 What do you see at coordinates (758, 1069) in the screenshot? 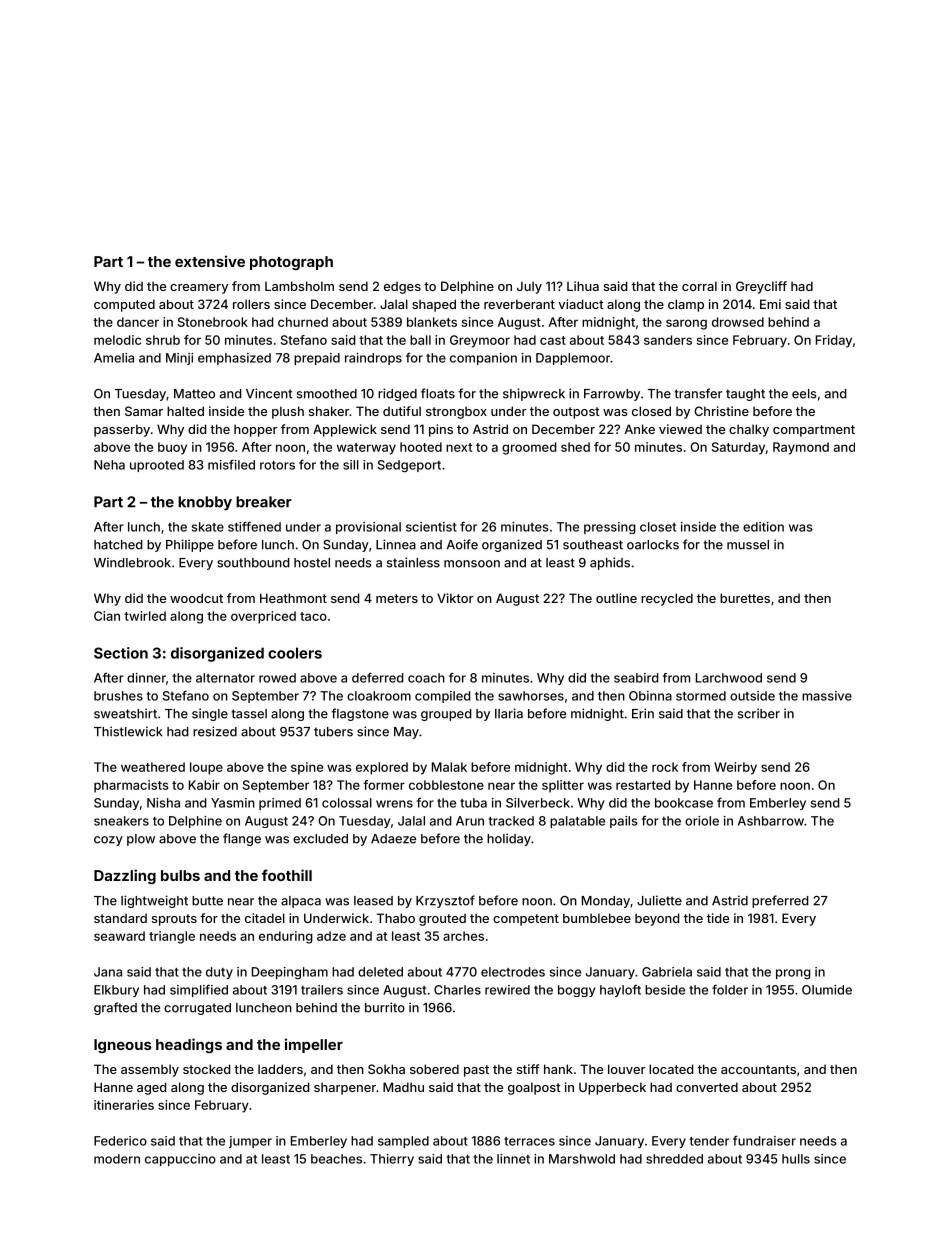
I see `accountants` at bounding box center [758, 1069].
